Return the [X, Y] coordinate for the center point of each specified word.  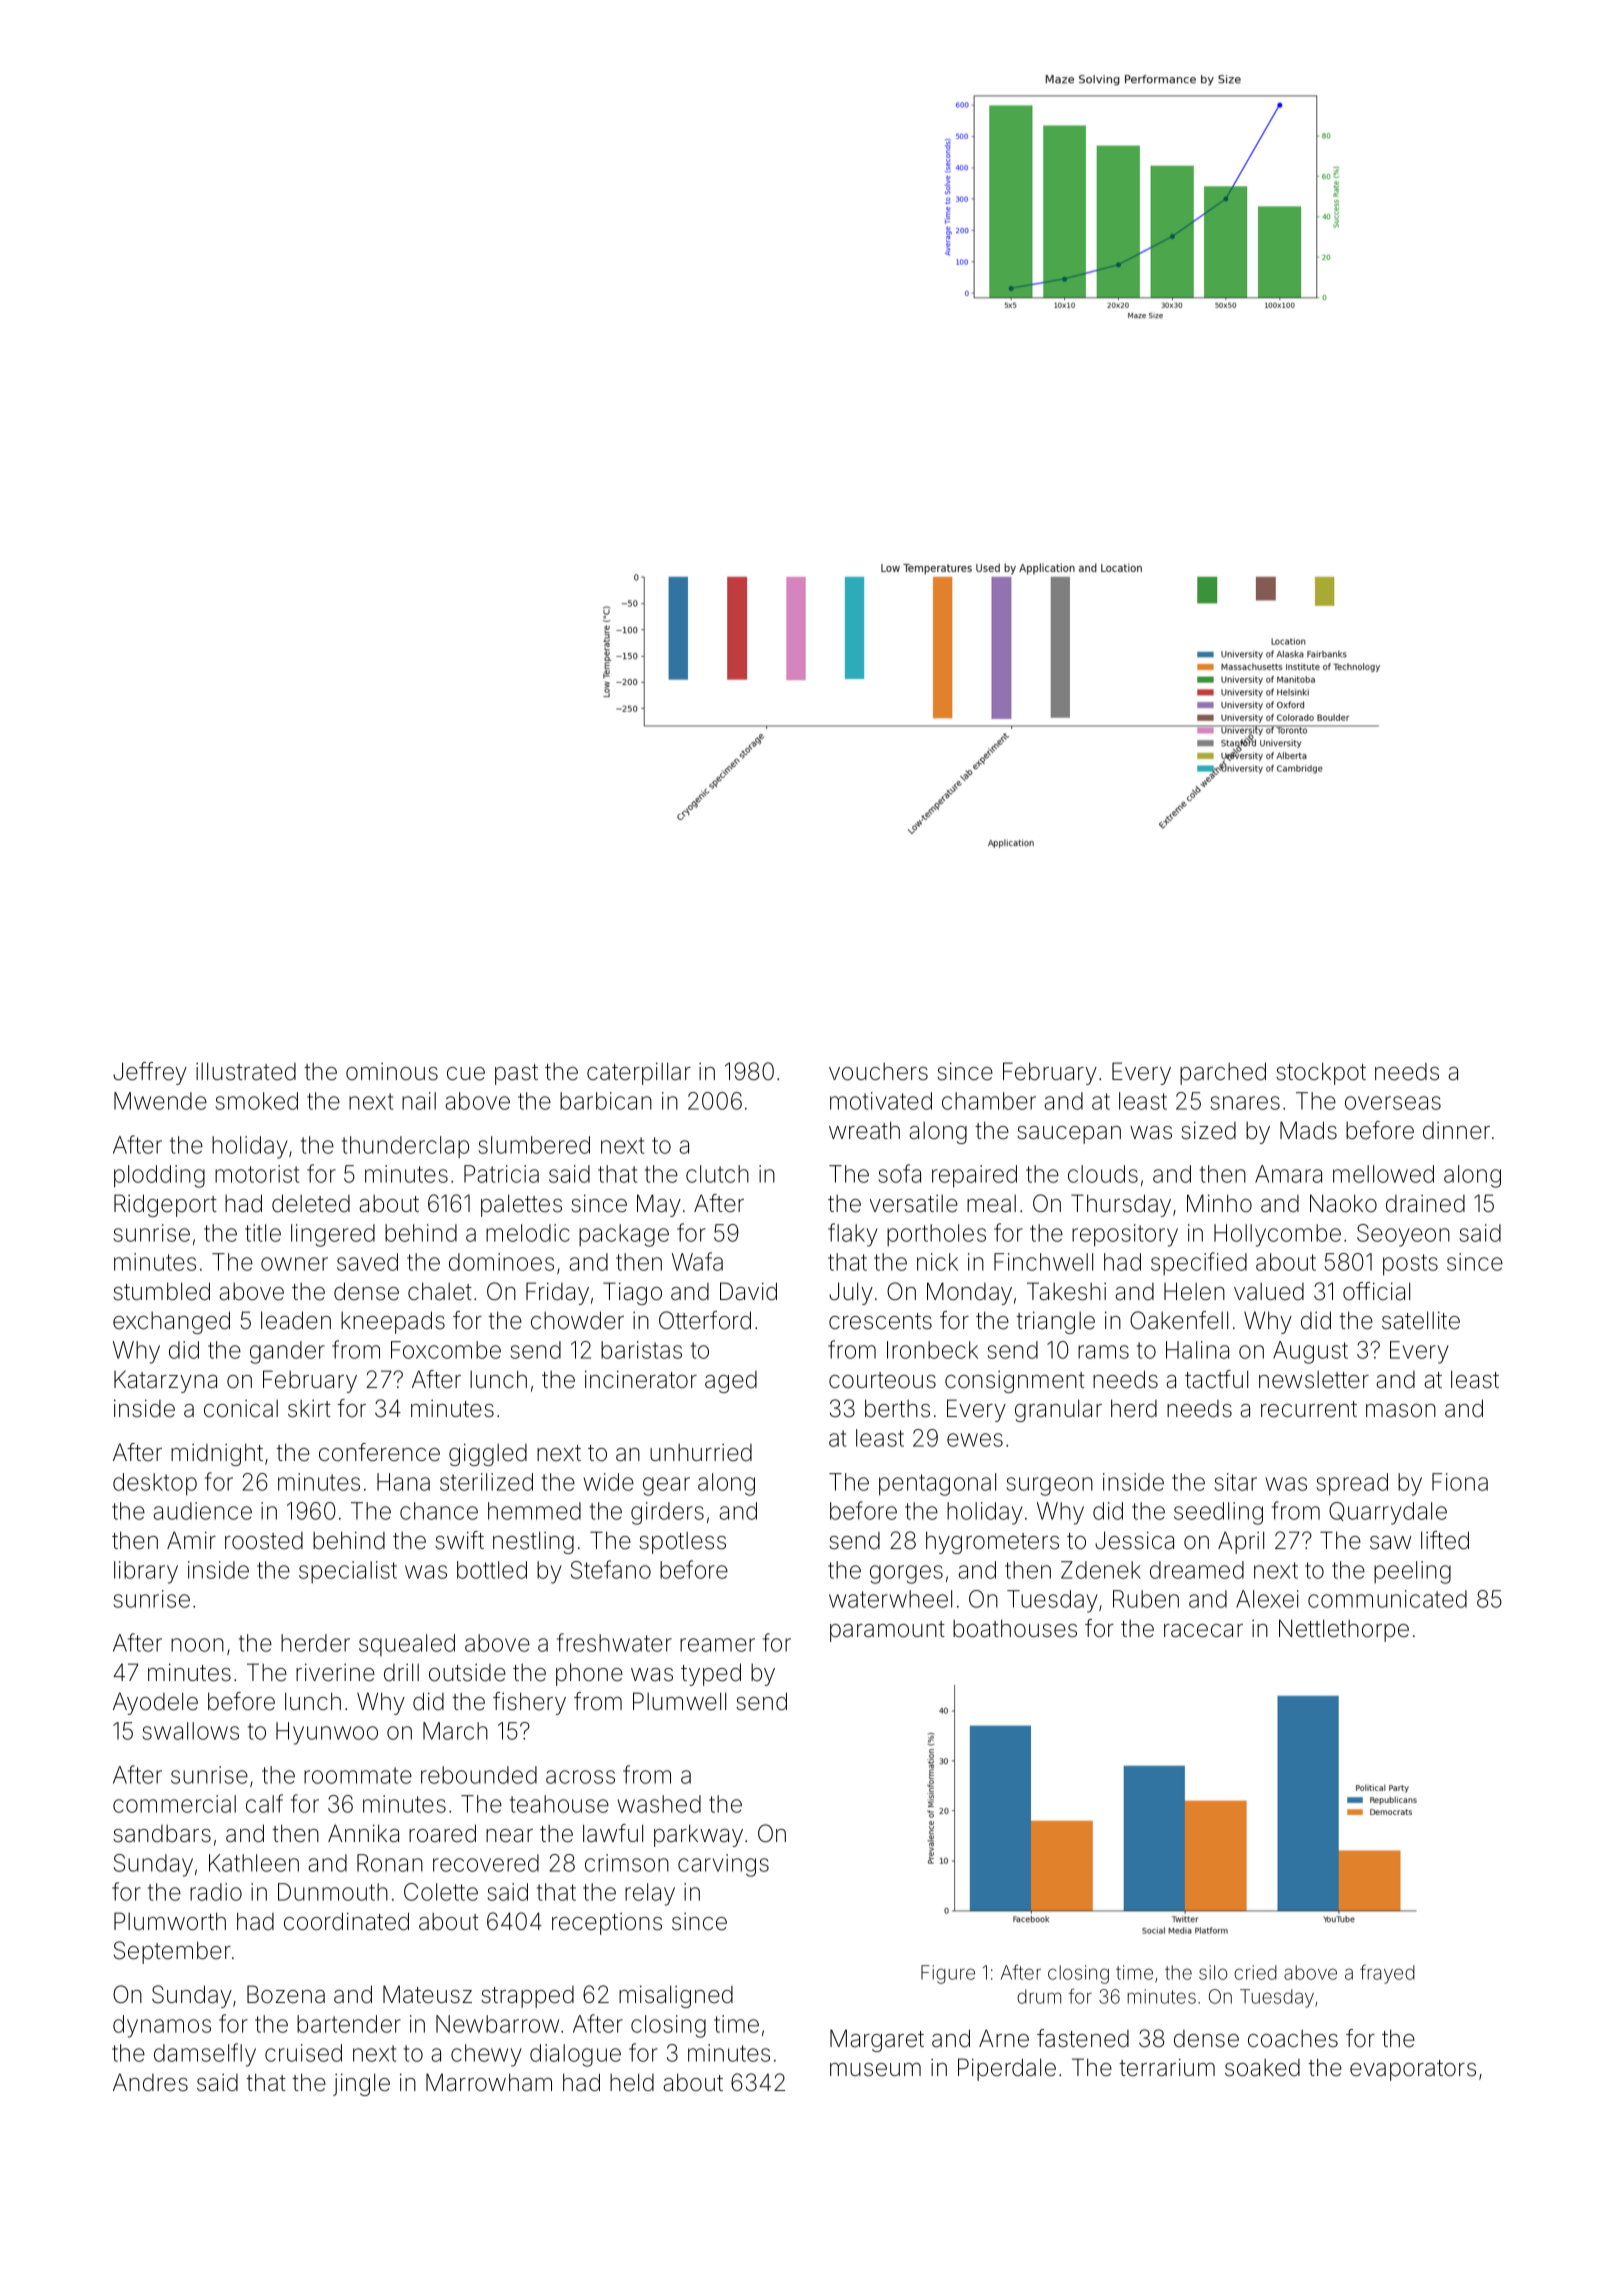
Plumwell [679, 1701]
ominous [392, 1072]
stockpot [1321, 1073]
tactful [1216, 1379]
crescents [880, 1321]
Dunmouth [333, 1892]
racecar [1203, 1631]
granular [1058, 1410]
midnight [217, 1454]
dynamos [162, 2026]
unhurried [701, 1453]
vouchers [878, 1072]
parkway [698, 1835]
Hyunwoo [327, 1733]
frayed [1387, 1974]
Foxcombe [446, 1350]
